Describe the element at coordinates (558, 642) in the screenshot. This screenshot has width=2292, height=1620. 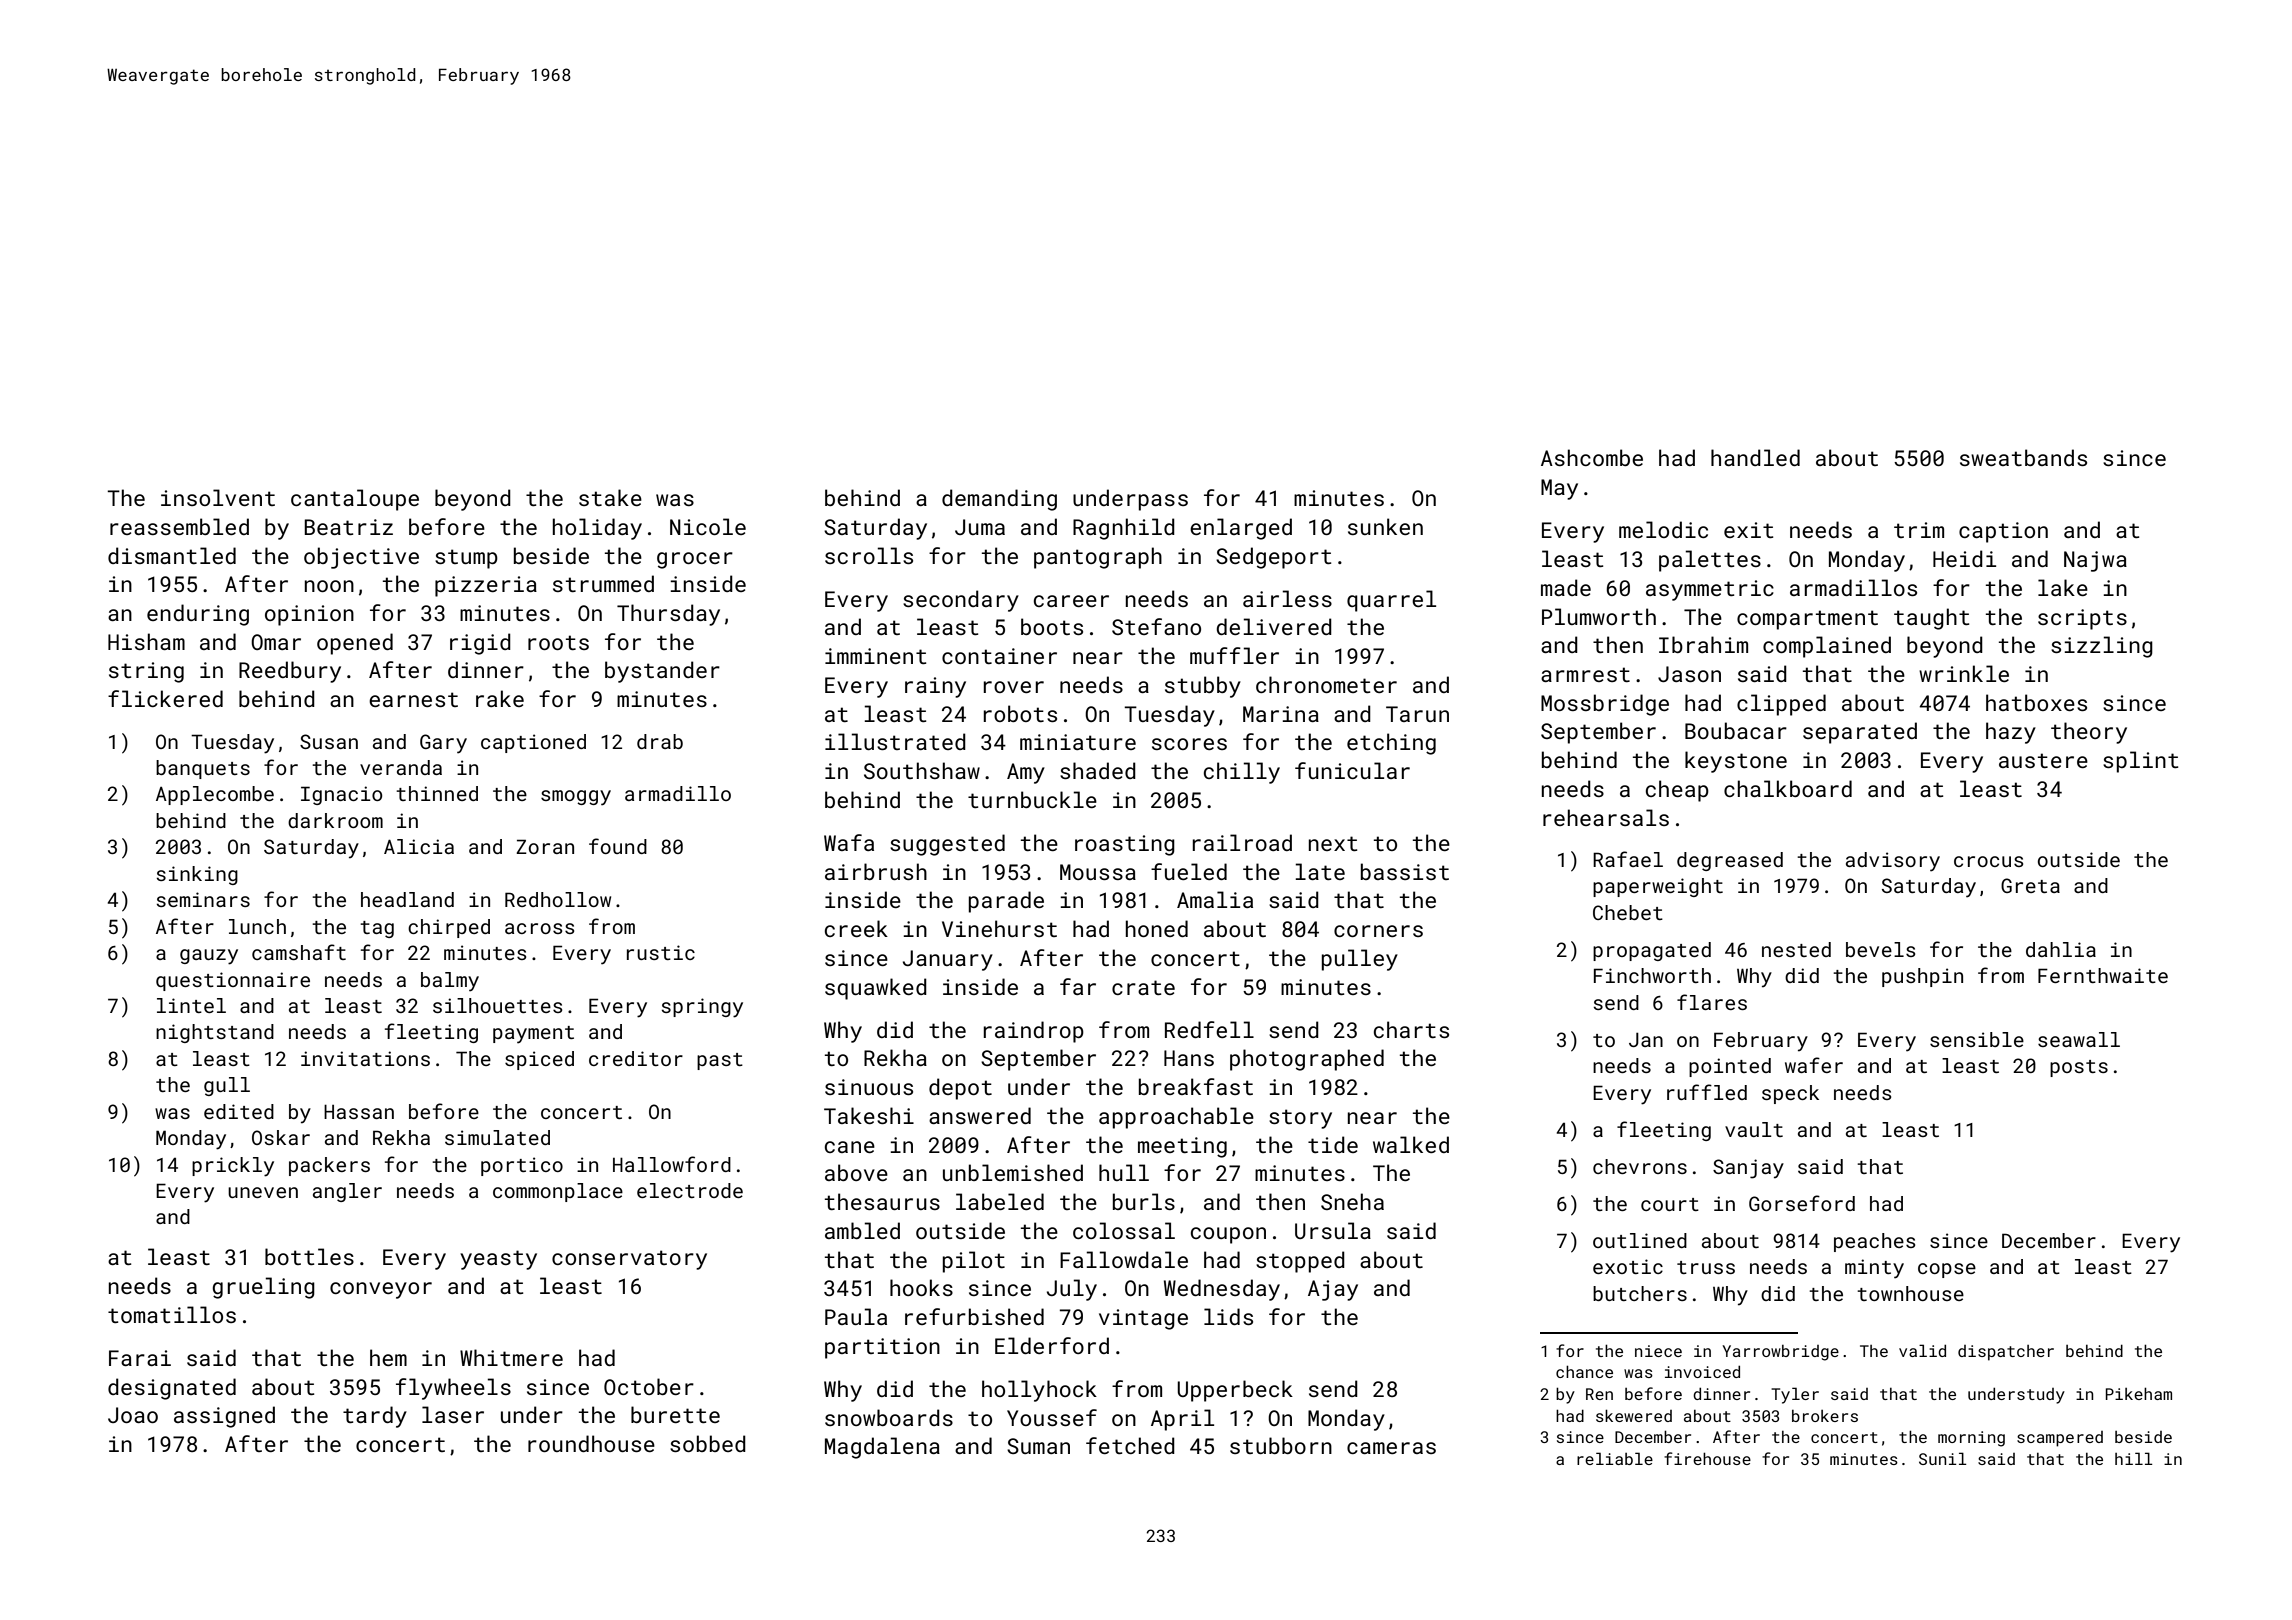
I see `roots` at that location.
